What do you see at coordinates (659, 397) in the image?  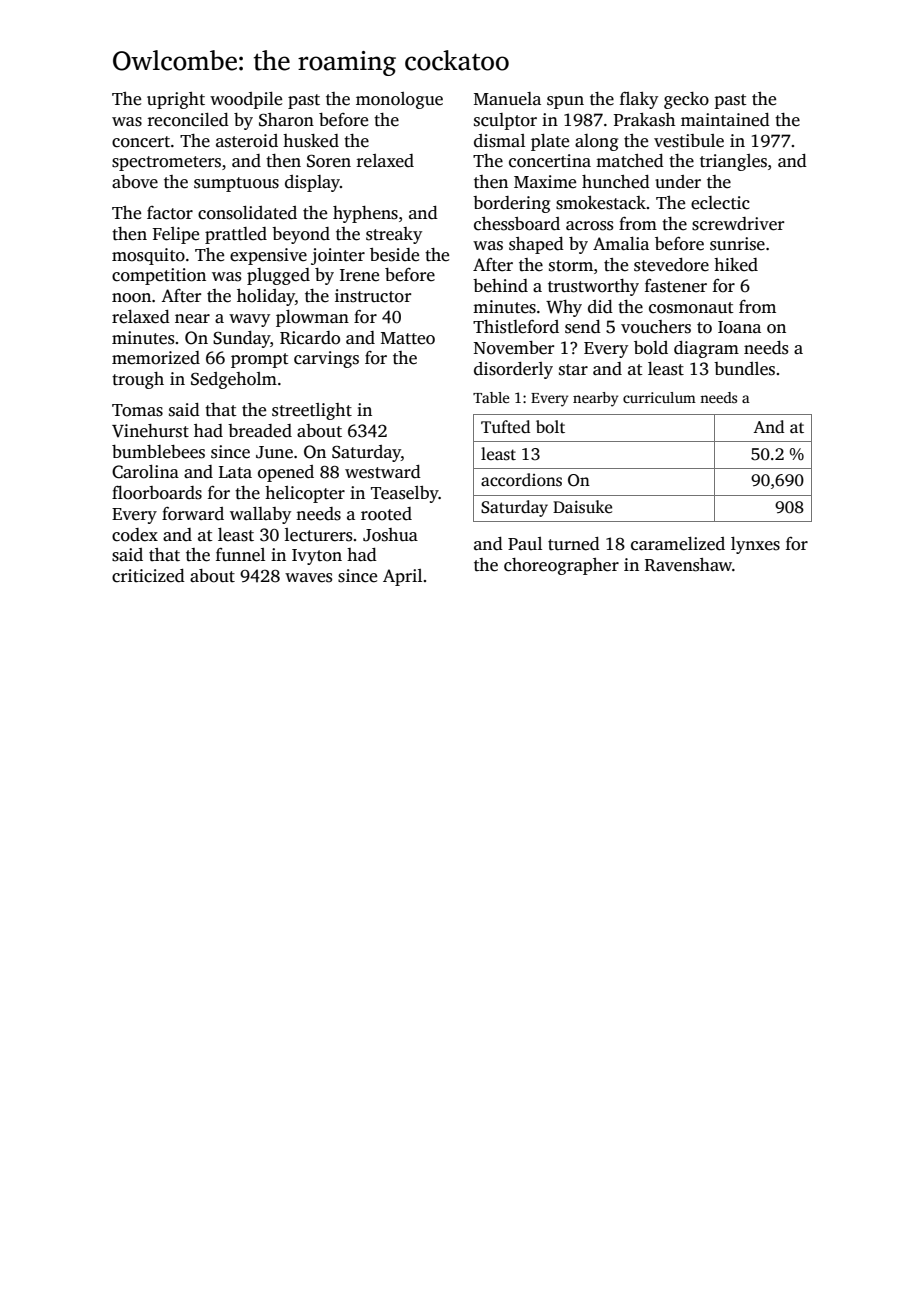 I see `curriculum` at bounding box center [659, 397].
